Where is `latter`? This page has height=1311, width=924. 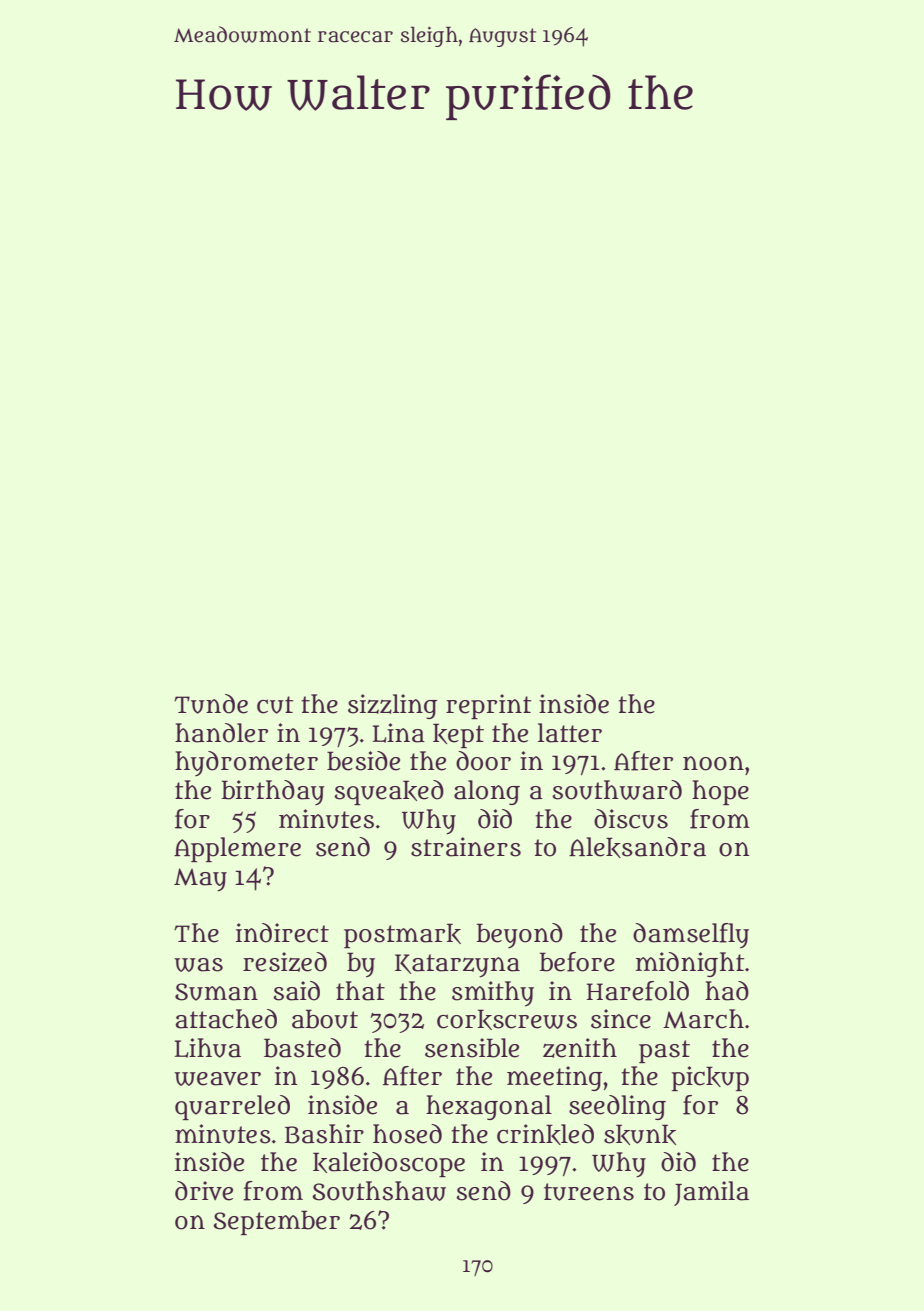 latter is located at coordinates (570, 733).
